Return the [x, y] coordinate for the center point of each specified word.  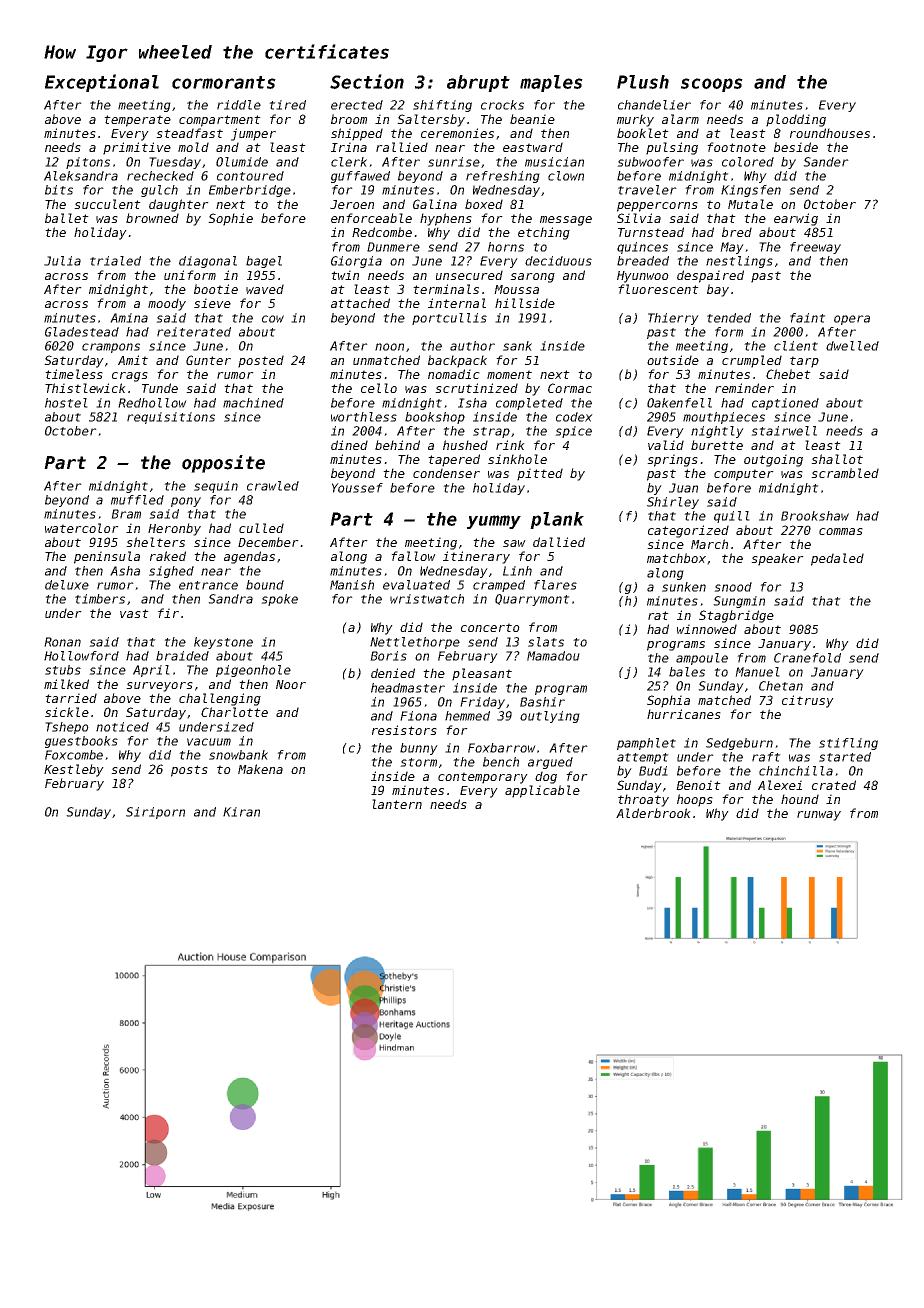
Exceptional [102, 83]
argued [550, 763]
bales [687, 672]
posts [189, 771]
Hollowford [81, 656]
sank [517, 346]
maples [551, 83]
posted [261, 361]
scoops [712, 85]
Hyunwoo [643, 277]
